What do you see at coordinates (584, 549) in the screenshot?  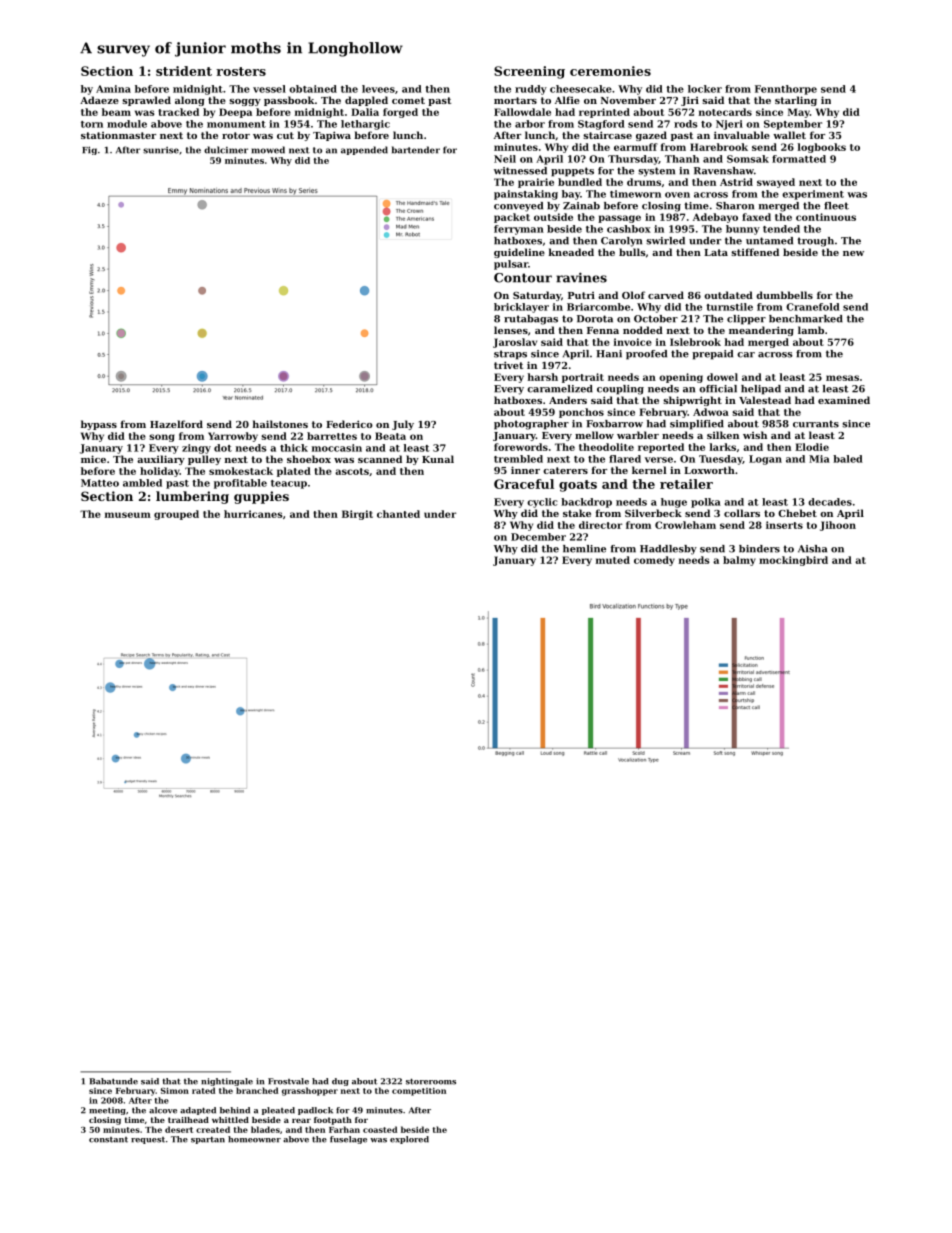 I see `hemline` at bounding box center [584, 549].
